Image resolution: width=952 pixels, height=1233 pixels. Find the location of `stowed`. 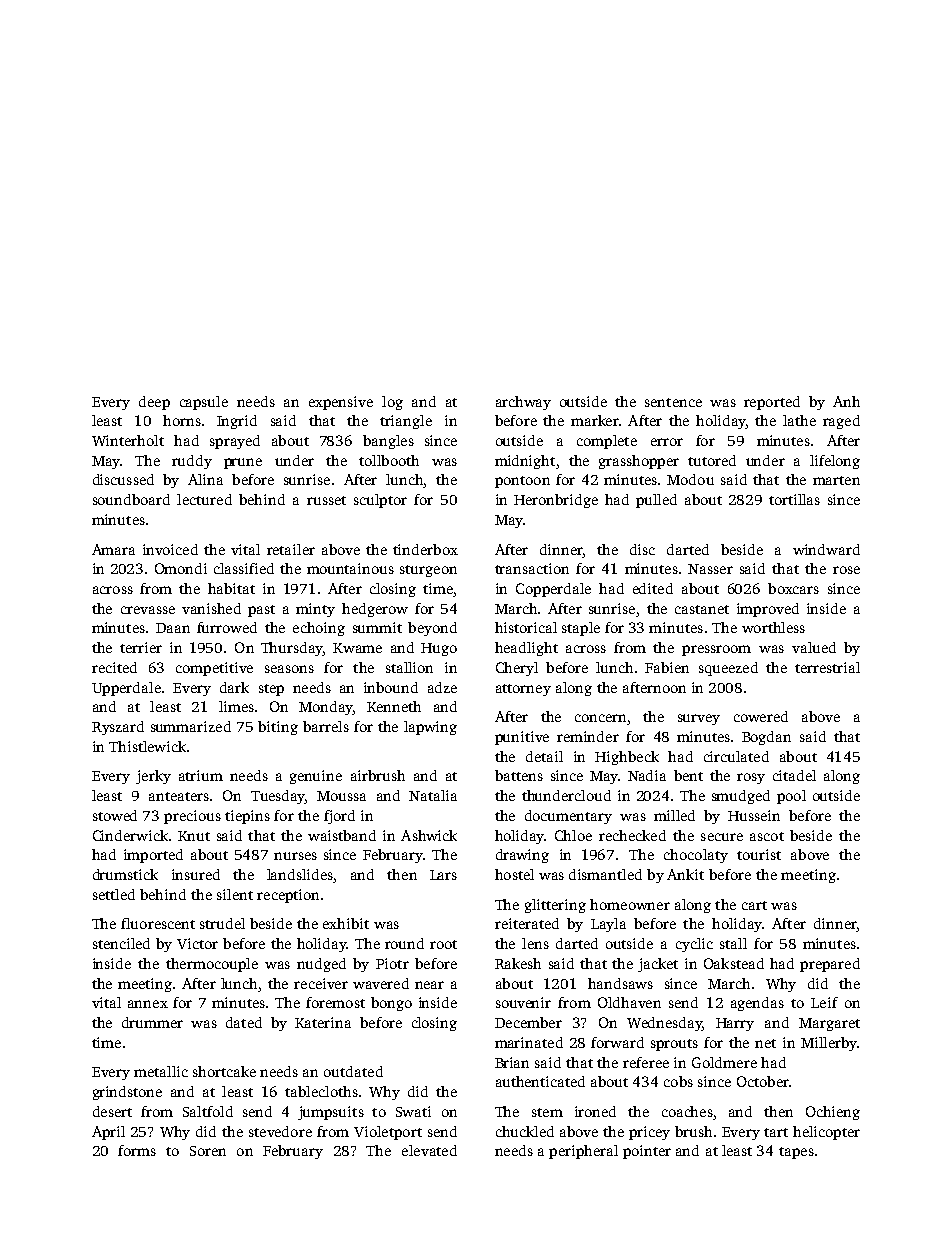

stowed is located at coordinates (115, 815).
